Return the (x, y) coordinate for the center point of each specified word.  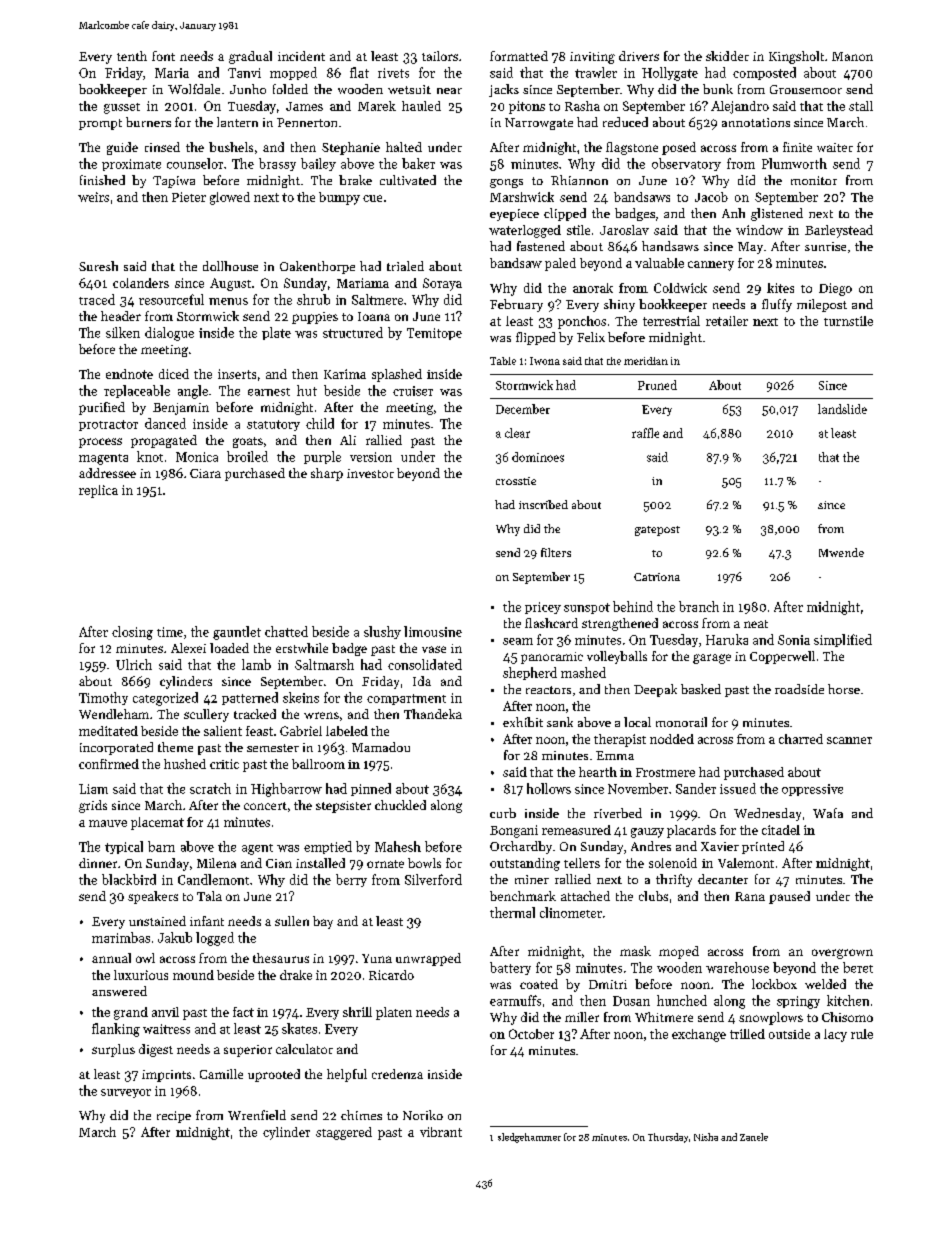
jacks (504, 90)
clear (517, 433)
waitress (166, 1029)
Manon (852, 56)
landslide (842, 409)
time (170, 632)
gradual (250, 57)
